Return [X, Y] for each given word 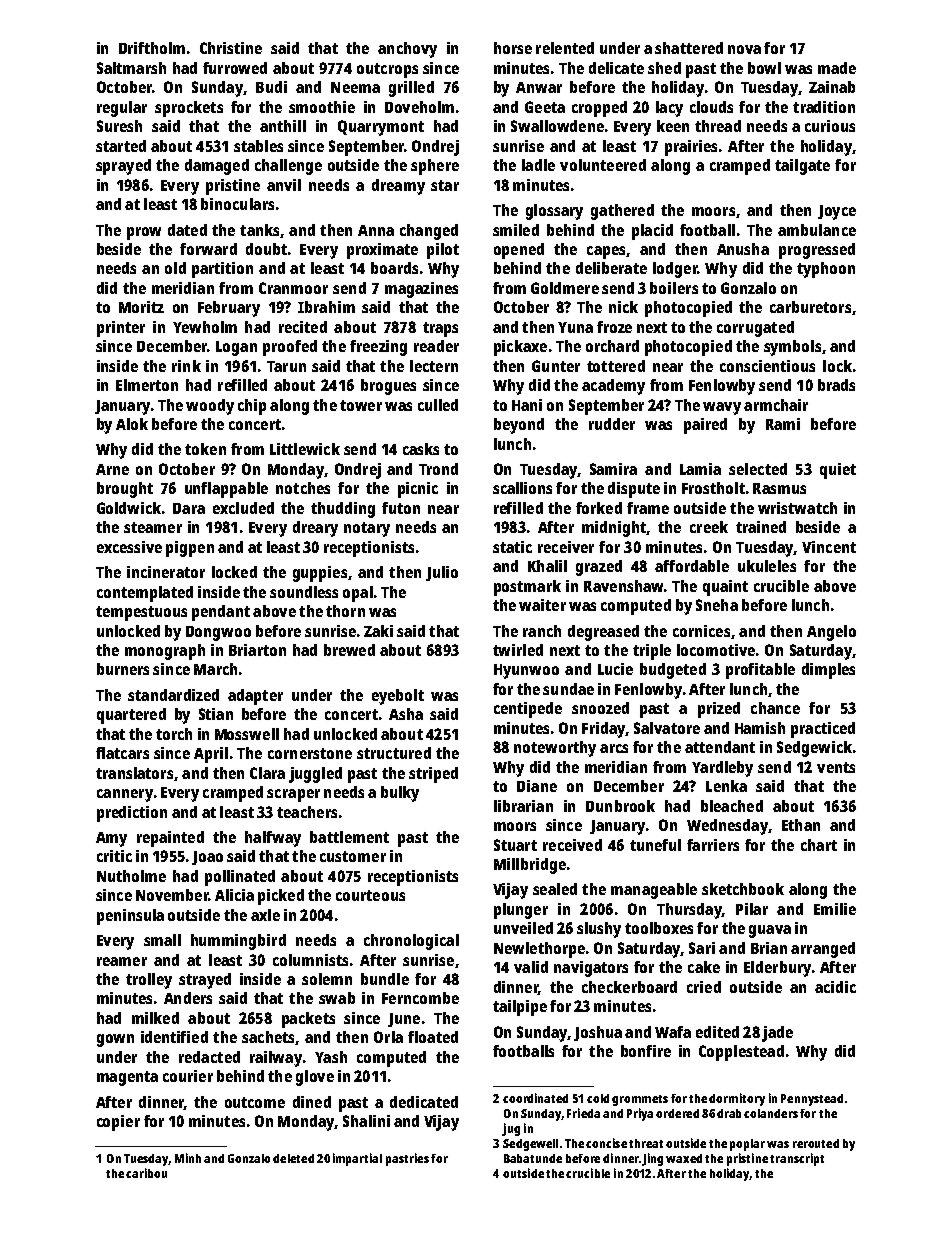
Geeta [545, 107]
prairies [691, 148]
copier [118, 1123]
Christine [231, 48]
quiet [838, 471]
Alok [132, 424]
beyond [519, 426]
